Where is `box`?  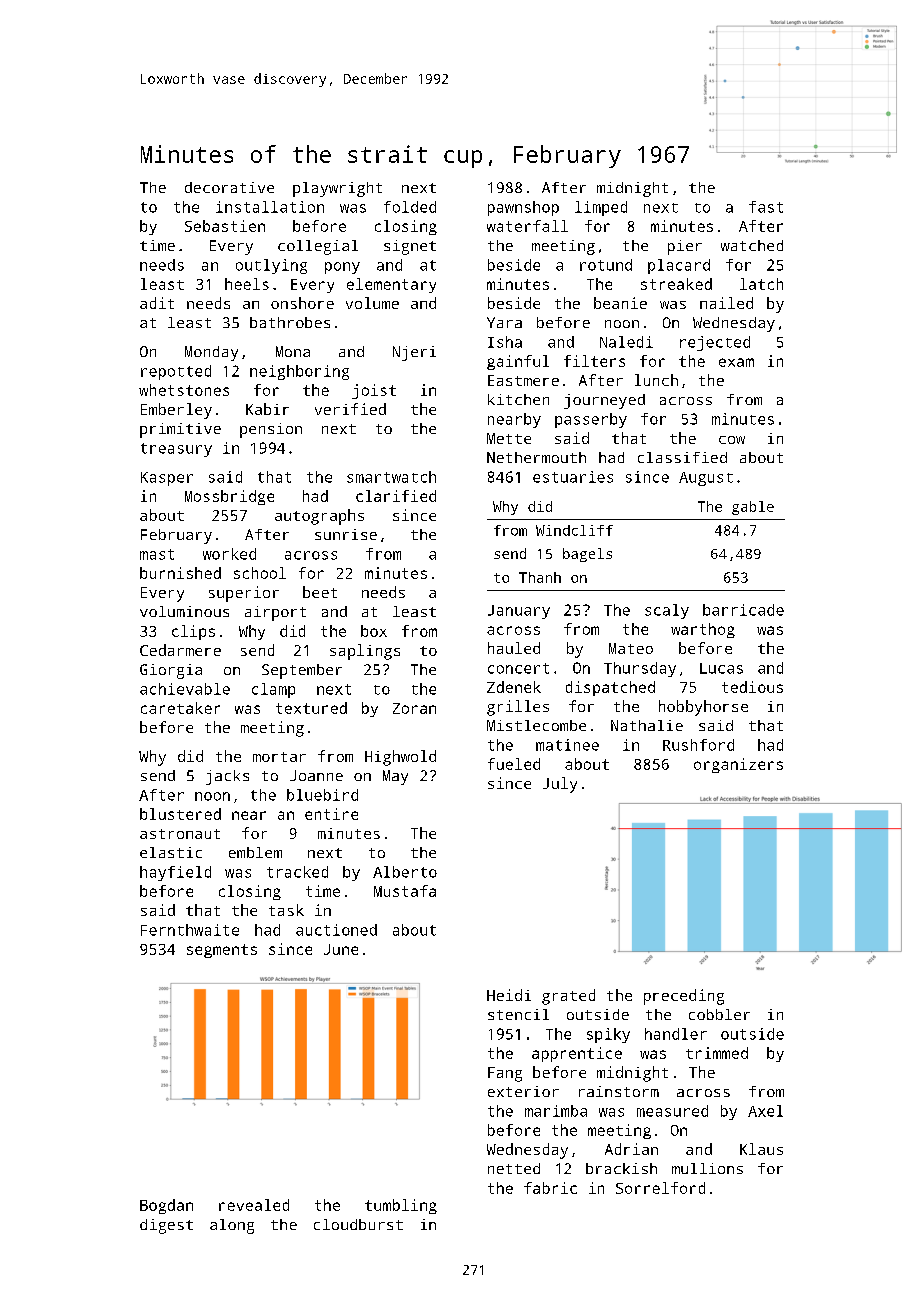 box is located at coordinates (374, 631).
